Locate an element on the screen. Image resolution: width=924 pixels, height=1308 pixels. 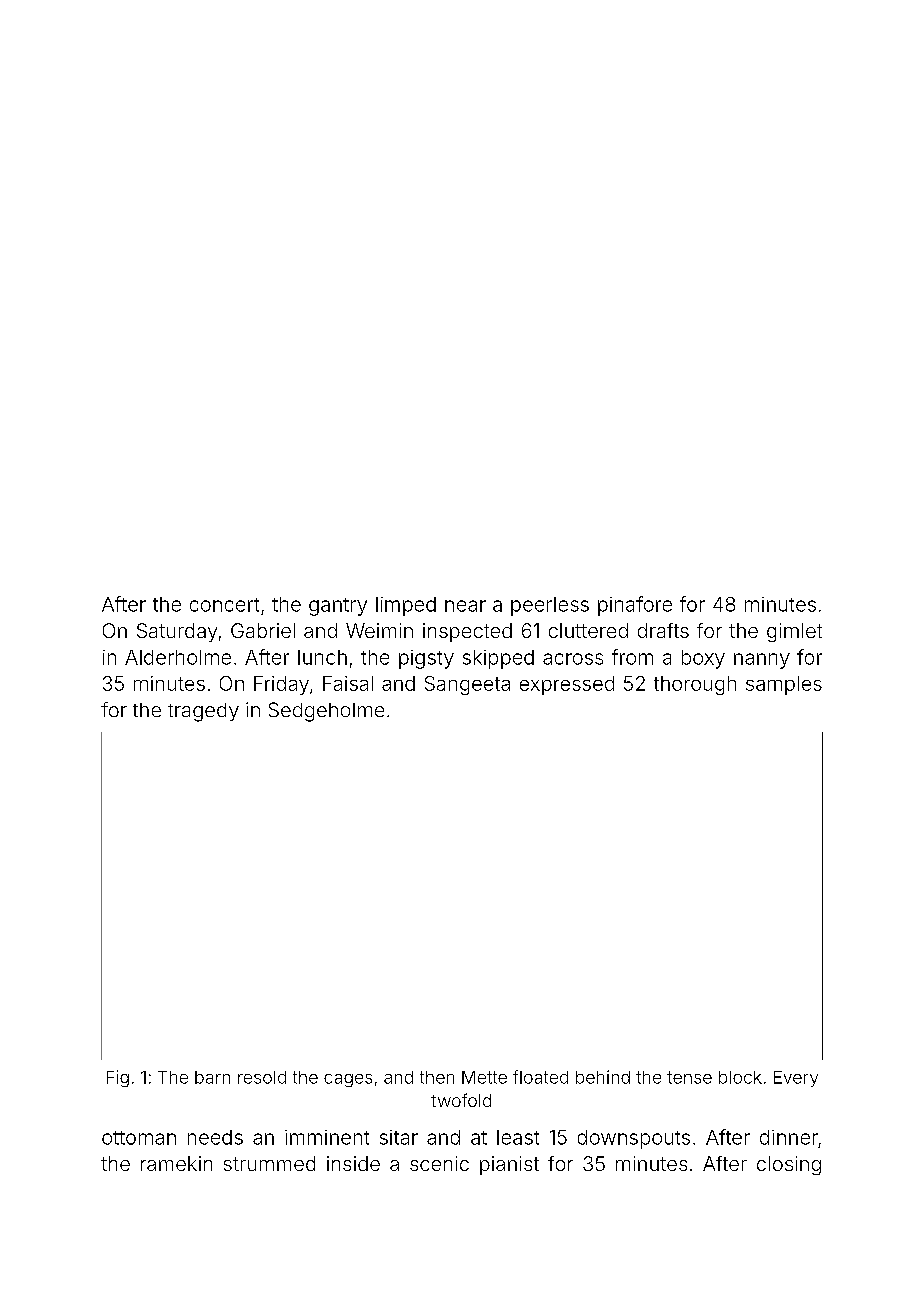
Fig is located at coordinates (118, 1078).
